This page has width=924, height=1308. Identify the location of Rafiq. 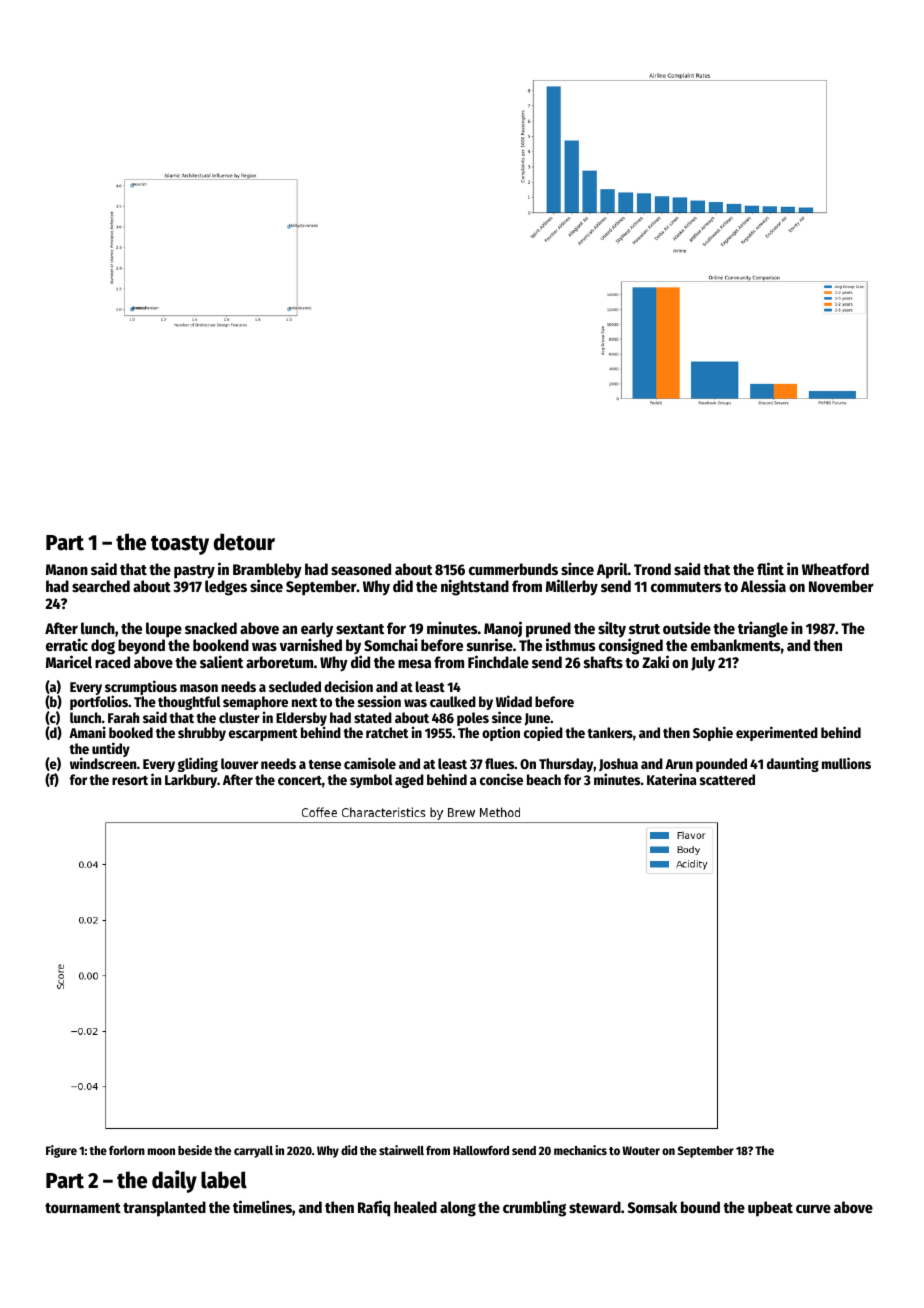
(374, 1208).
